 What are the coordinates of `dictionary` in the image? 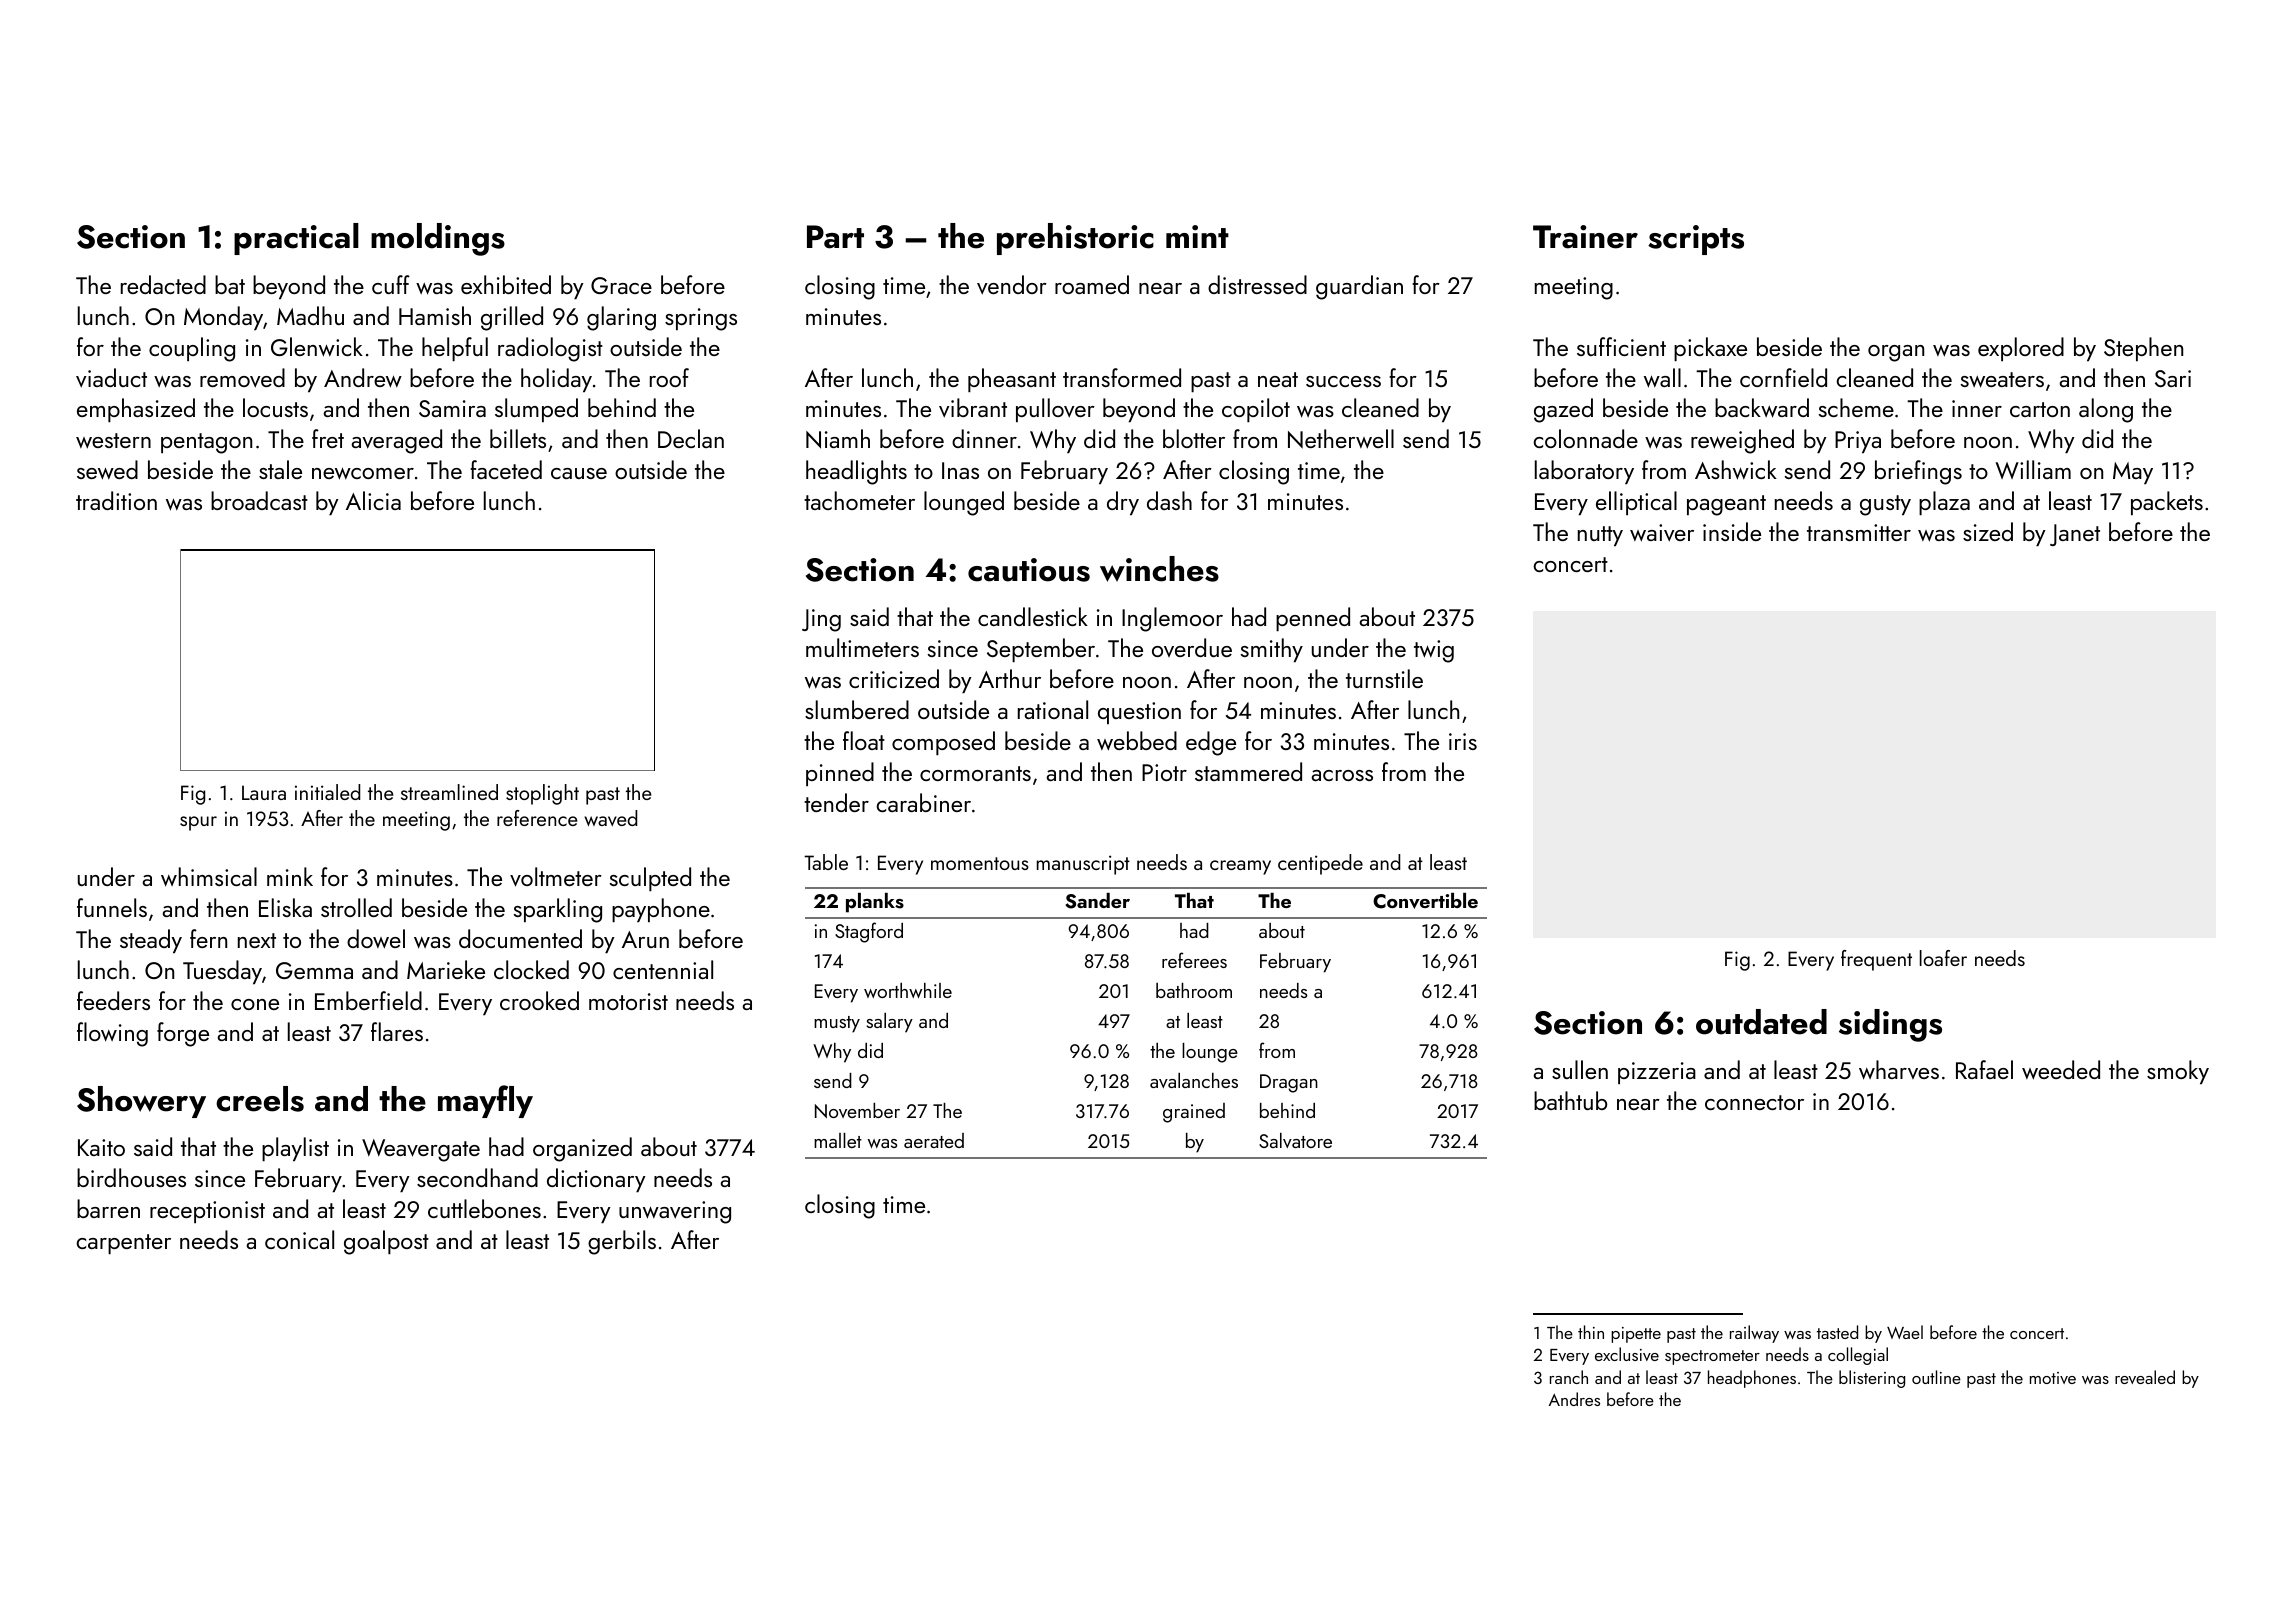 It's located at (596, 1180).
